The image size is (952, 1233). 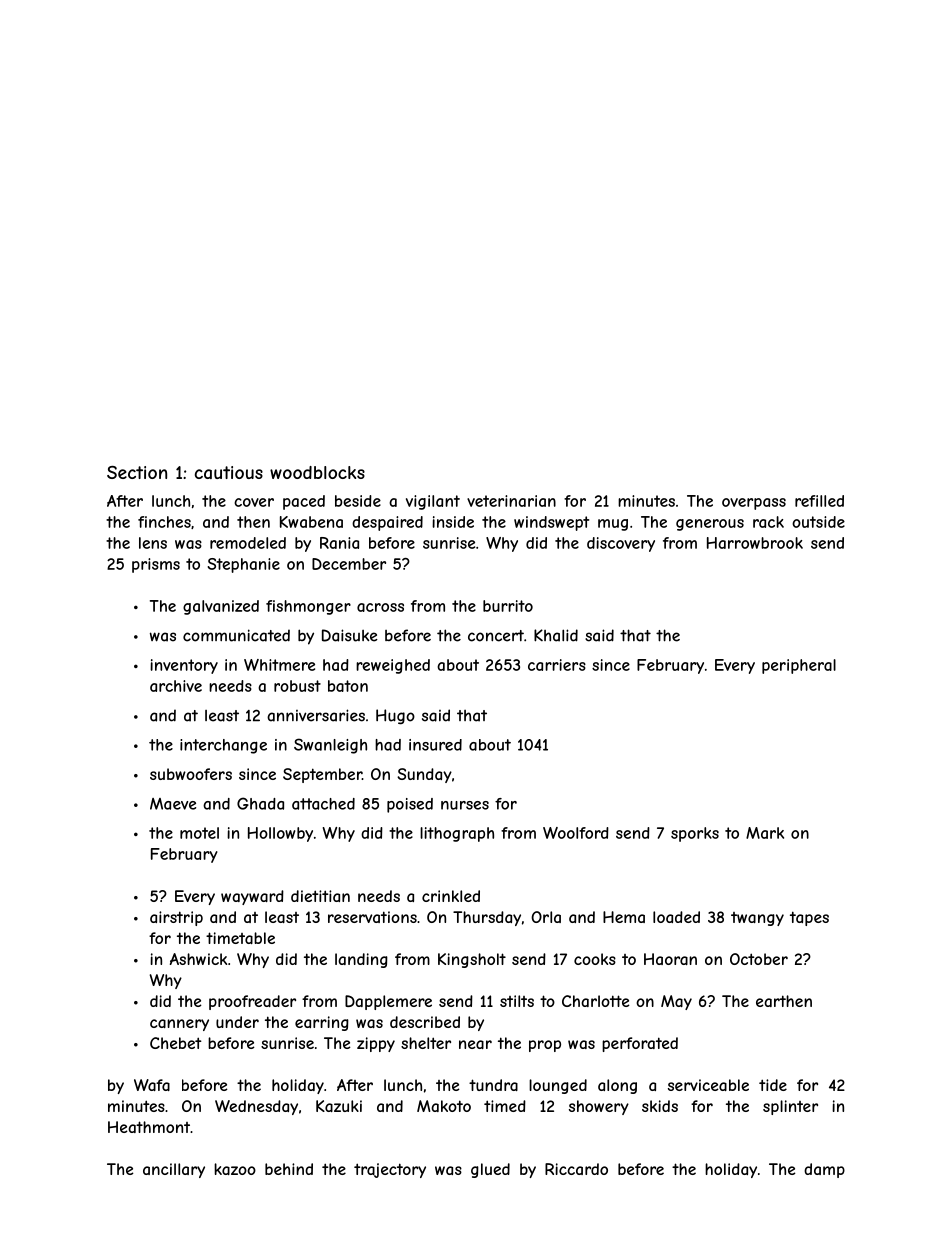 I want to click on Heathmont, so click(x=149, y=1127).
